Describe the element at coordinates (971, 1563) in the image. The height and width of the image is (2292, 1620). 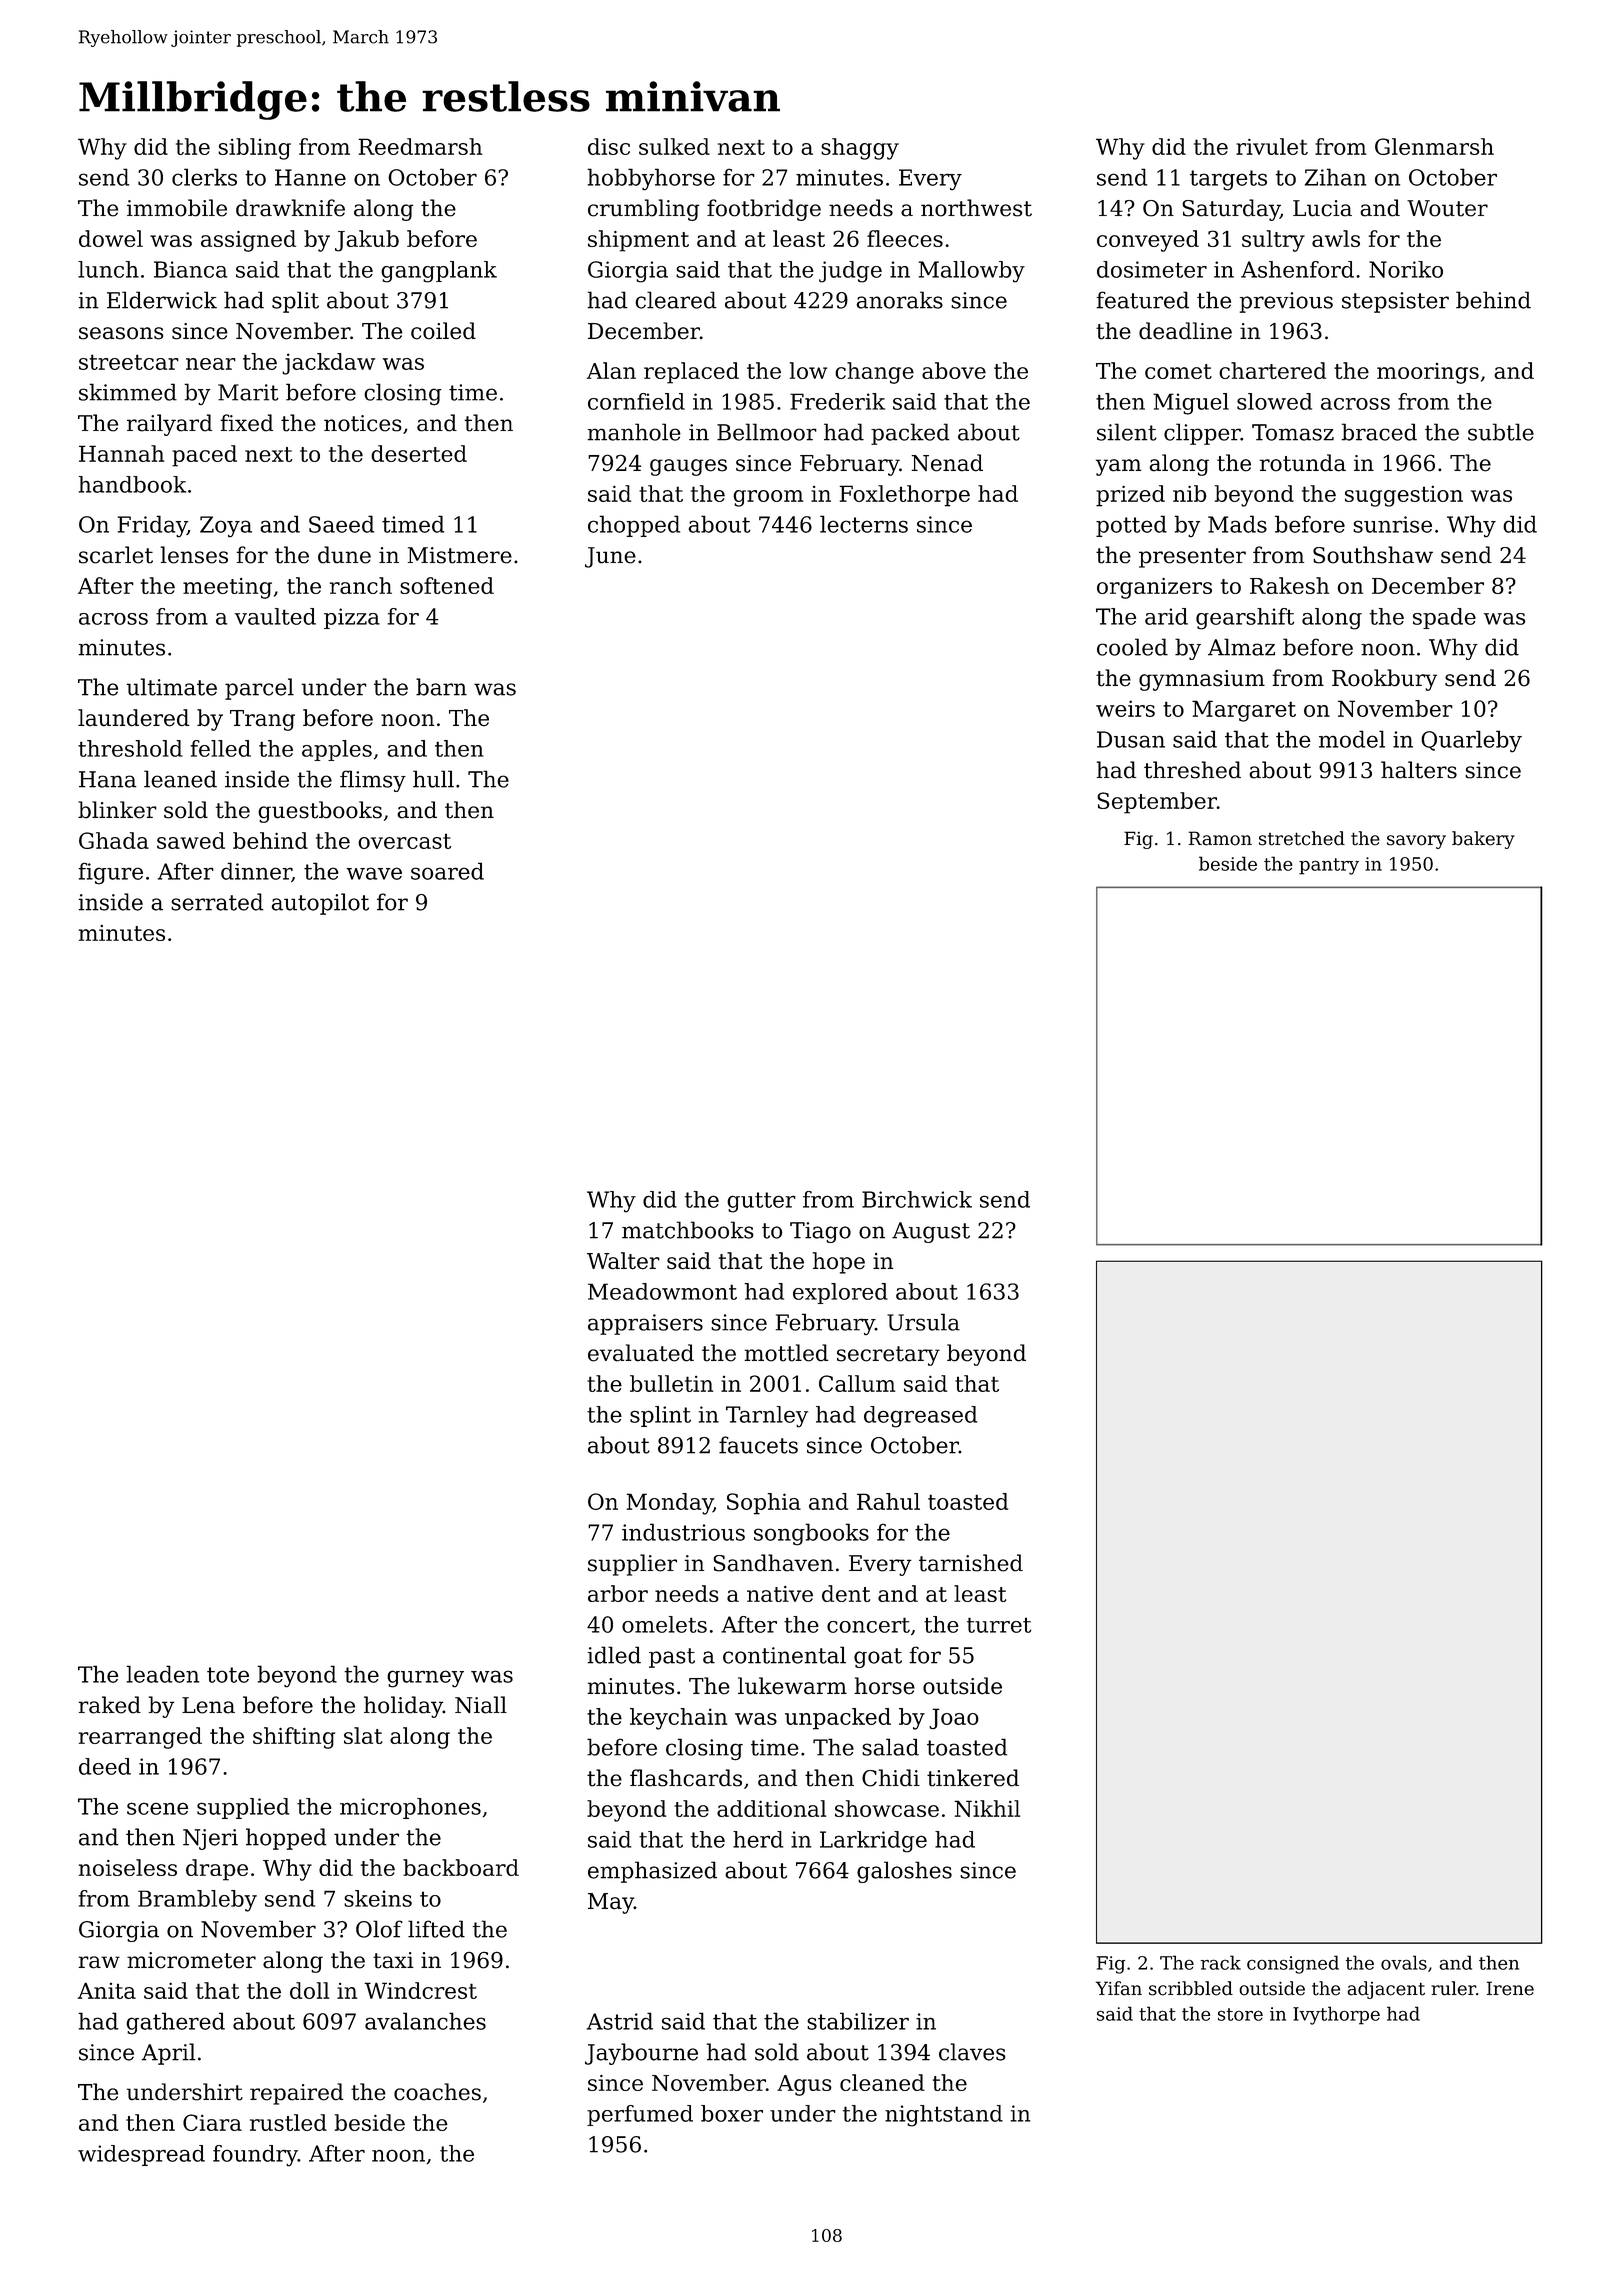
I see `tarnished` at that location.
